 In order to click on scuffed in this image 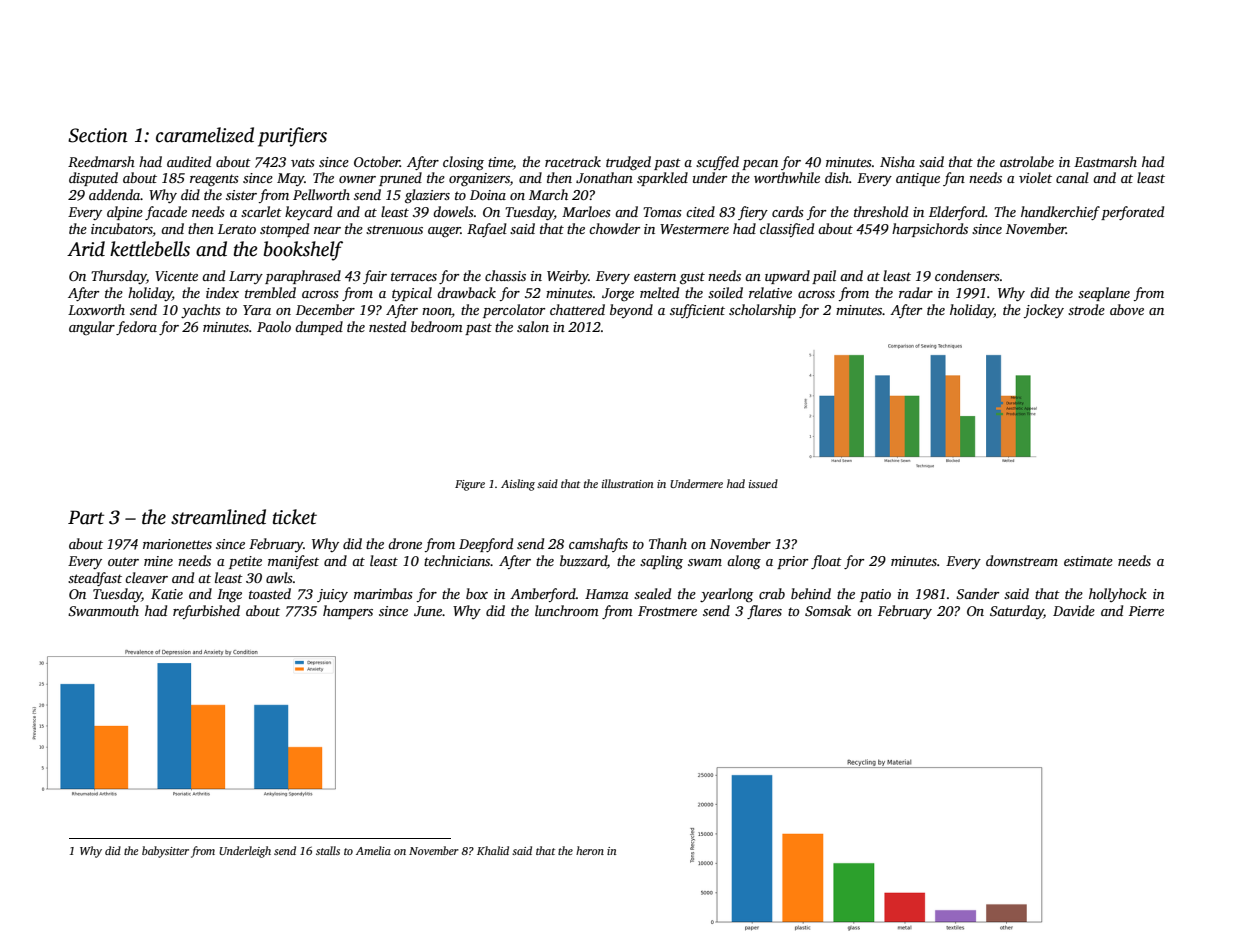, I will do `click(717, 163)`.
